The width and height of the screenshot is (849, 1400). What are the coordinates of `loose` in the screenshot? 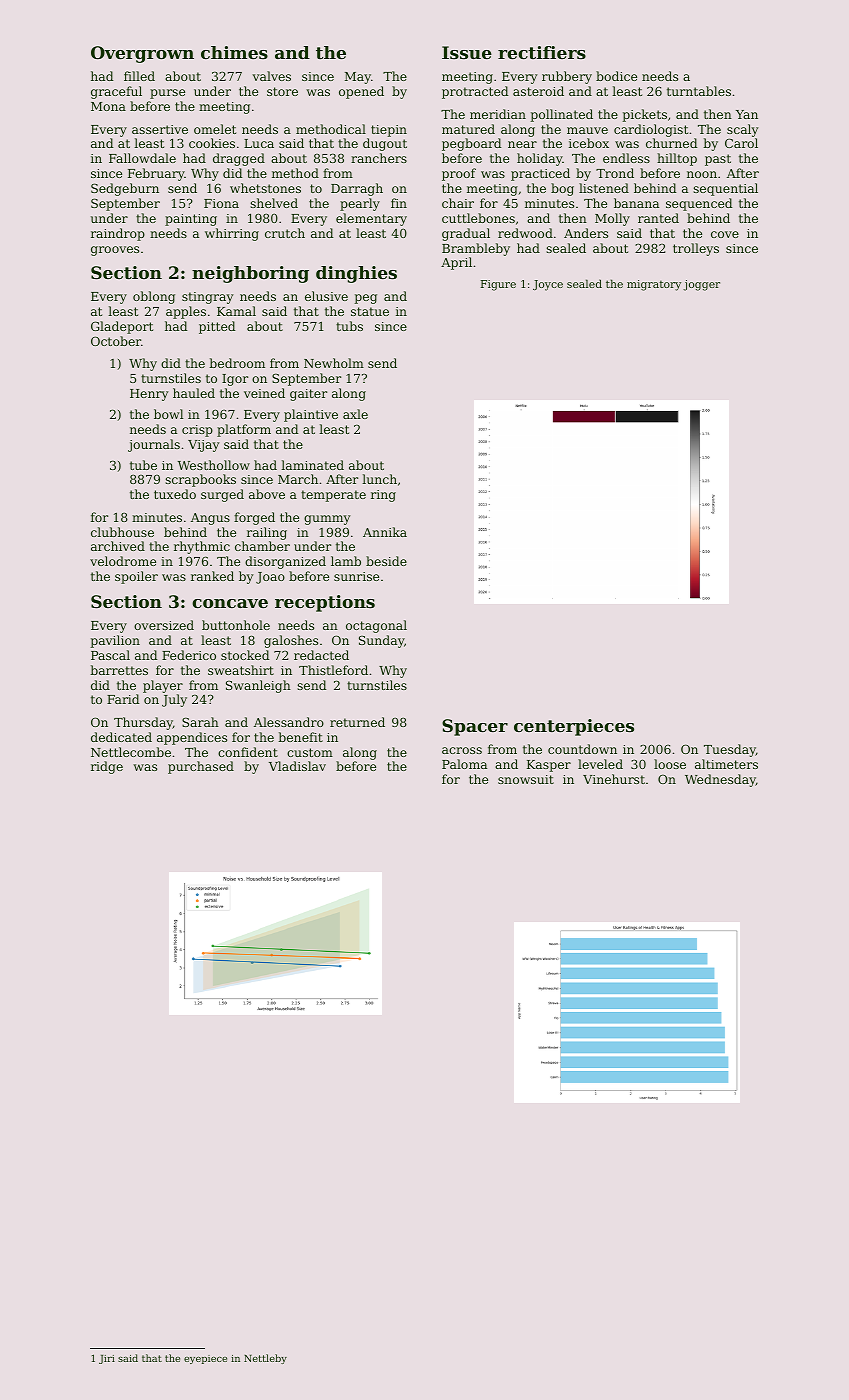 It's located at (670, 764).
